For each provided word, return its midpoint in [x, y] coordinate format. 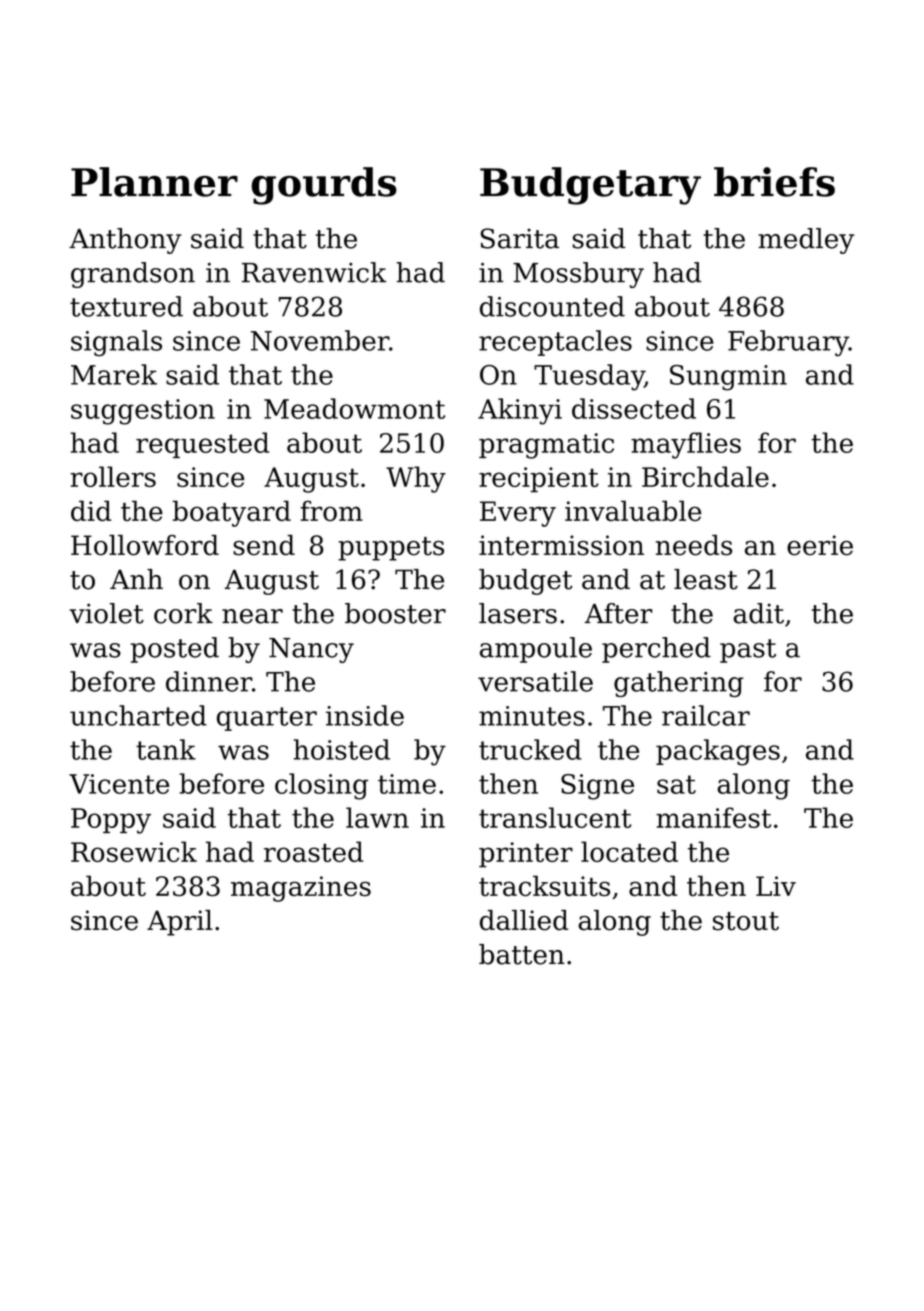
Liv [776, 886]
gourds [324, 186]
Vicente [119, 784]
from [332, 510]
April [180, 923]
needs [694, 545]
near [252, 616]
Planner [154, 182]
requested [202, 445]
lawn [377, 817]
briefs [774, 182]
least [706, 579]
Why [416, 479]
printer [526, 855]
